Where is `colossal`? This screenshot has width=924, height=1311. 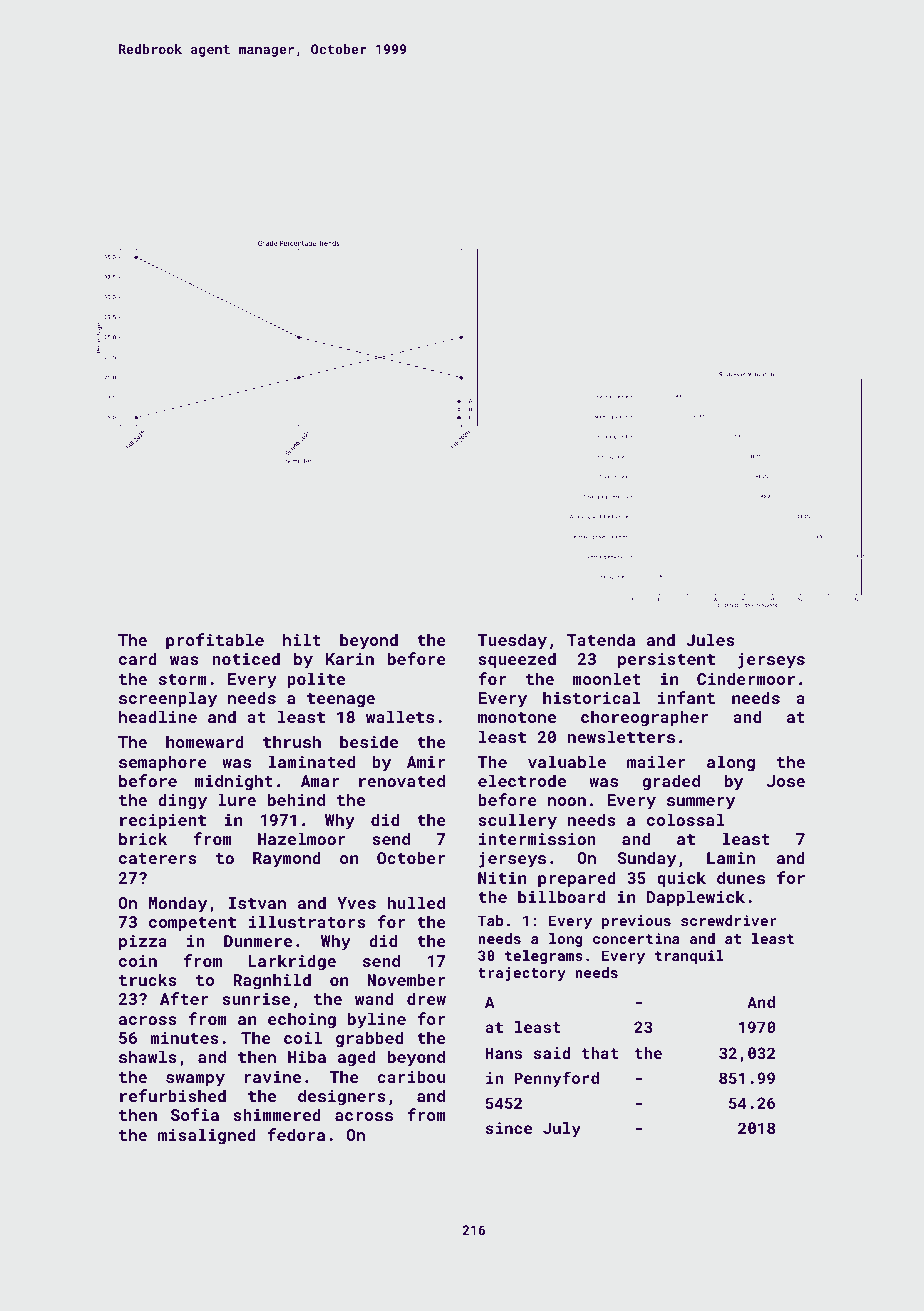
colossal is located at coordinates (686, 819).
